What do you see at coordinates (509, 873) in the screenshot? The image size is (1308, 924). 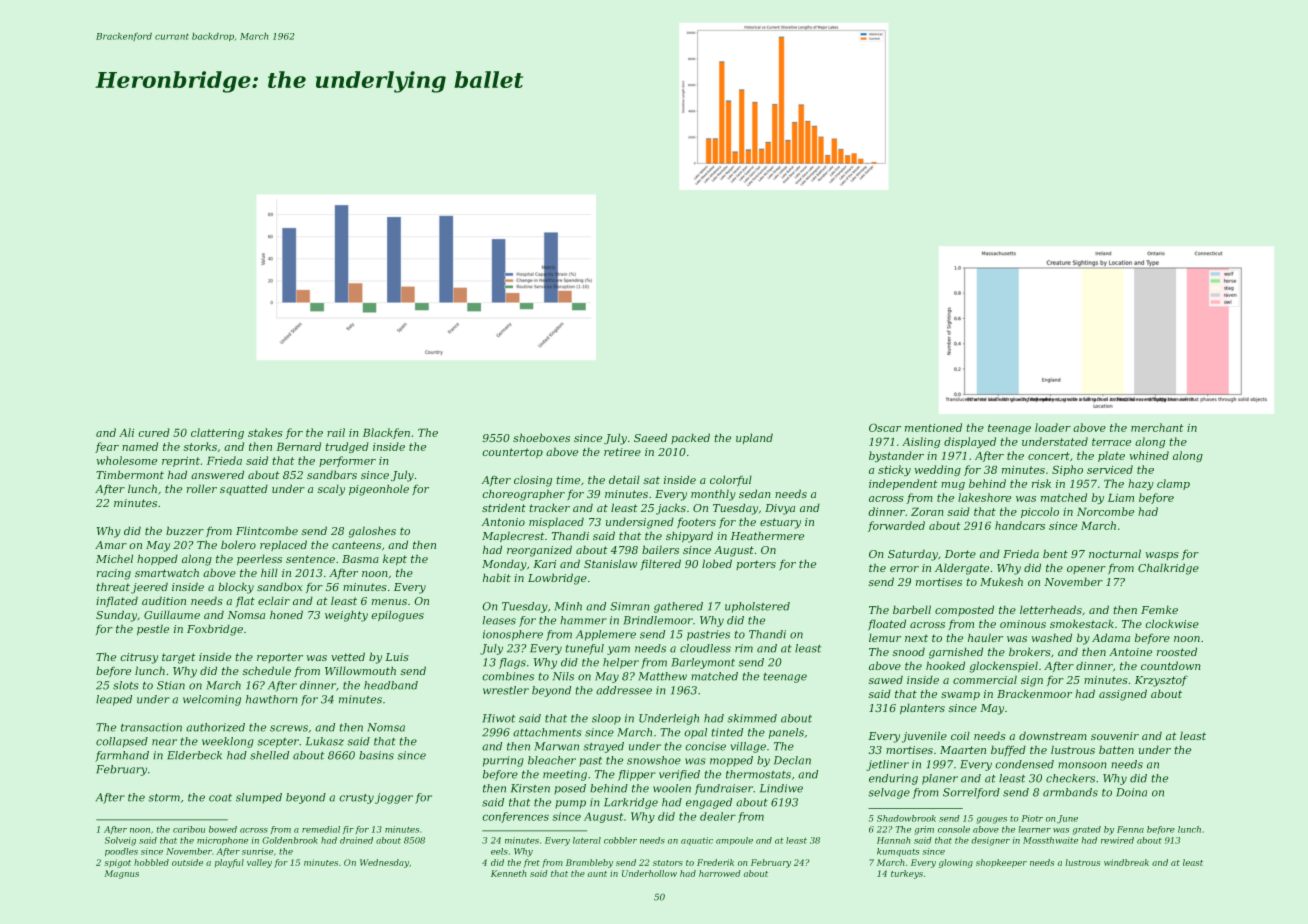 I see `Kenneth` at bounding box center [509, 873].
